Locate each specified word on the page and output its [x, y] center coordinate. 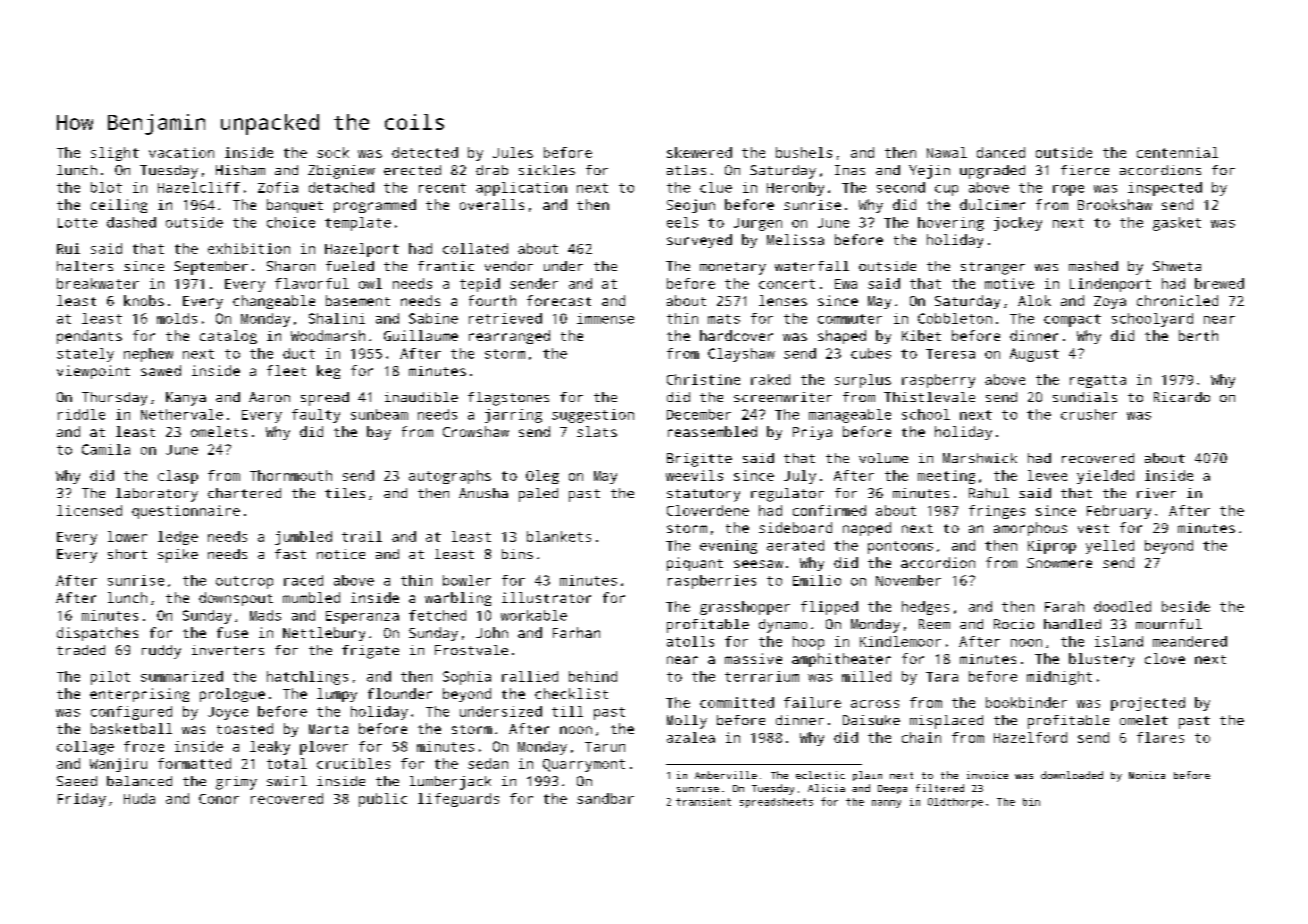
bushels [804, 152]
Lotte [77, 223]
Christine [703, 379]
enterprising [139, 695]
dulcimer [992, 204]
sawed [161, 370]
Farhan [576, 632]
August [1034, 355]
